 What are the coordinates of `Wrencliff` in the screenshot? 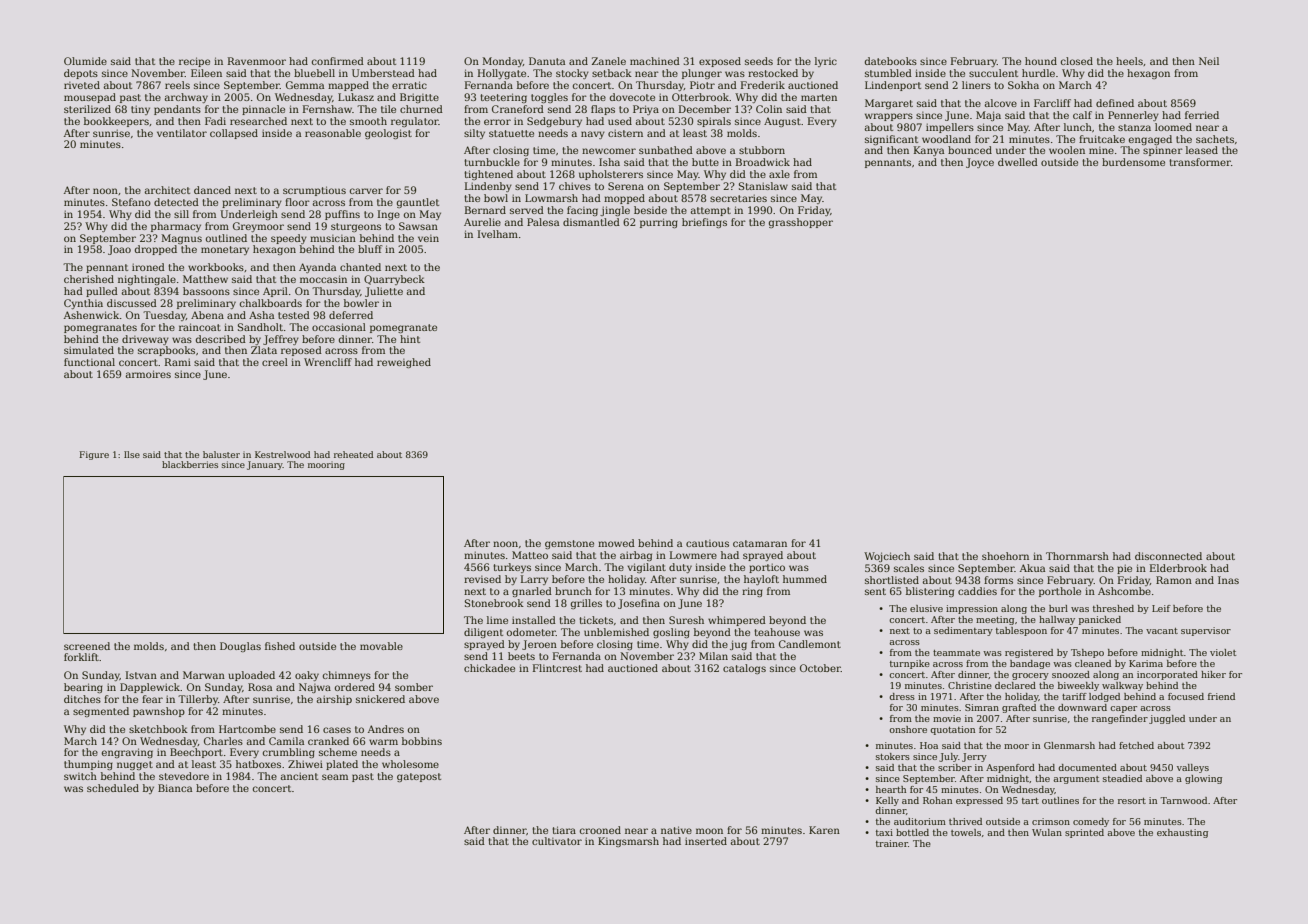 It's located at (328, 362).
